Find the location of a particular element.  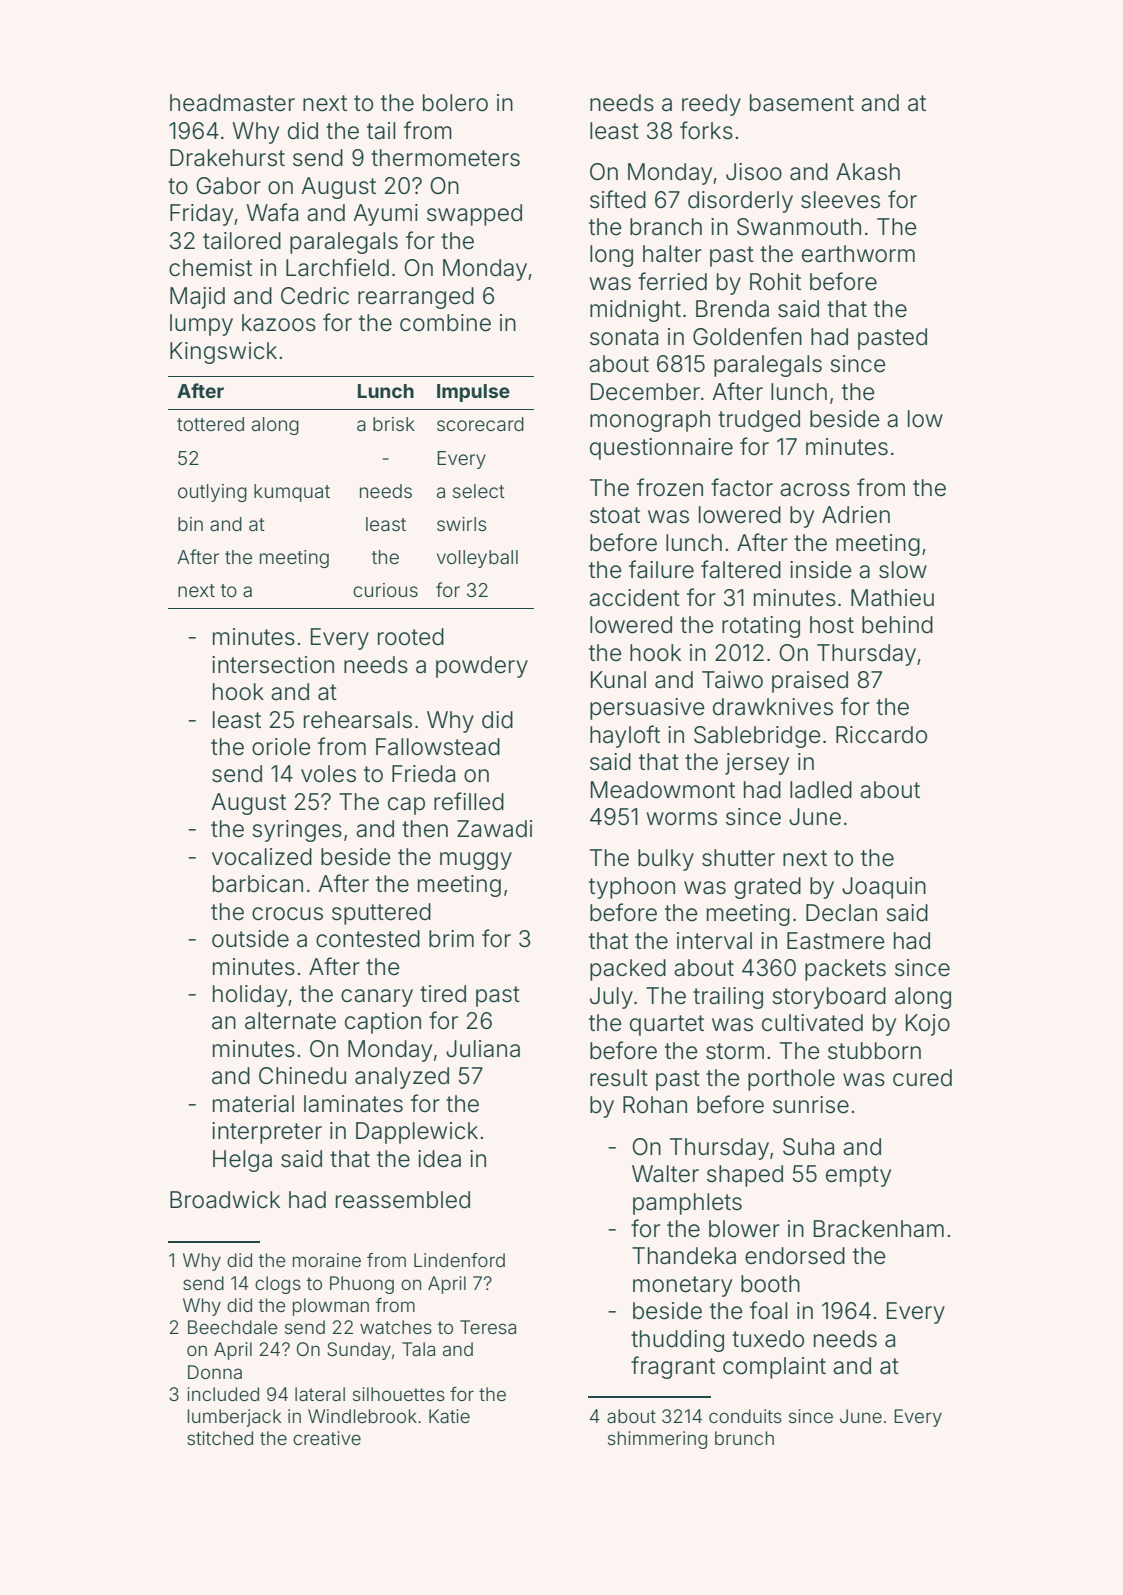

Meadowmont is located at coordinates (663, 790).
